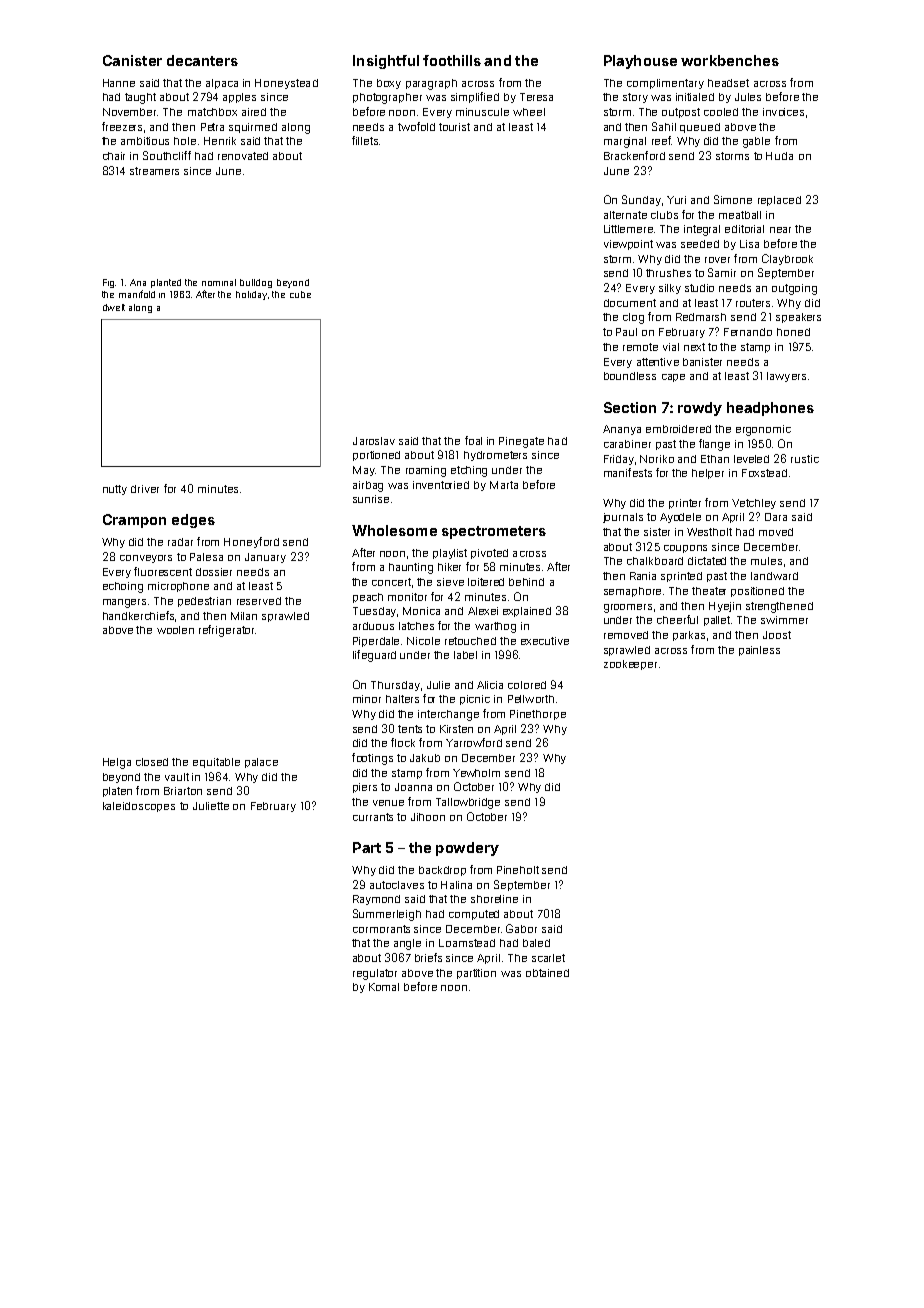  I want to click on Canister, so click(132, 60).
